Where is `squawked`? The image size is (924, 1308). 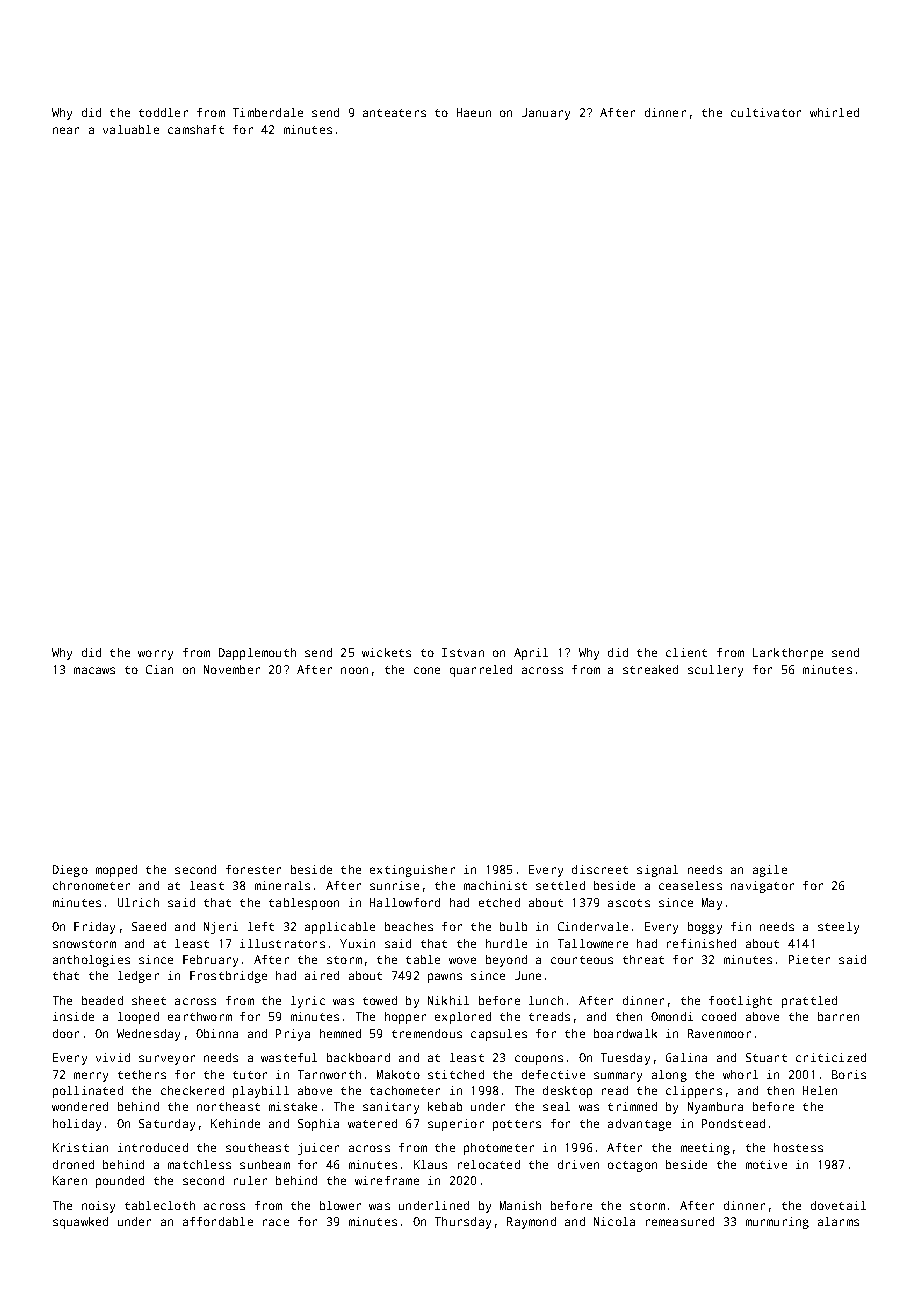
squawked is located at coordinates (80, 1223).
